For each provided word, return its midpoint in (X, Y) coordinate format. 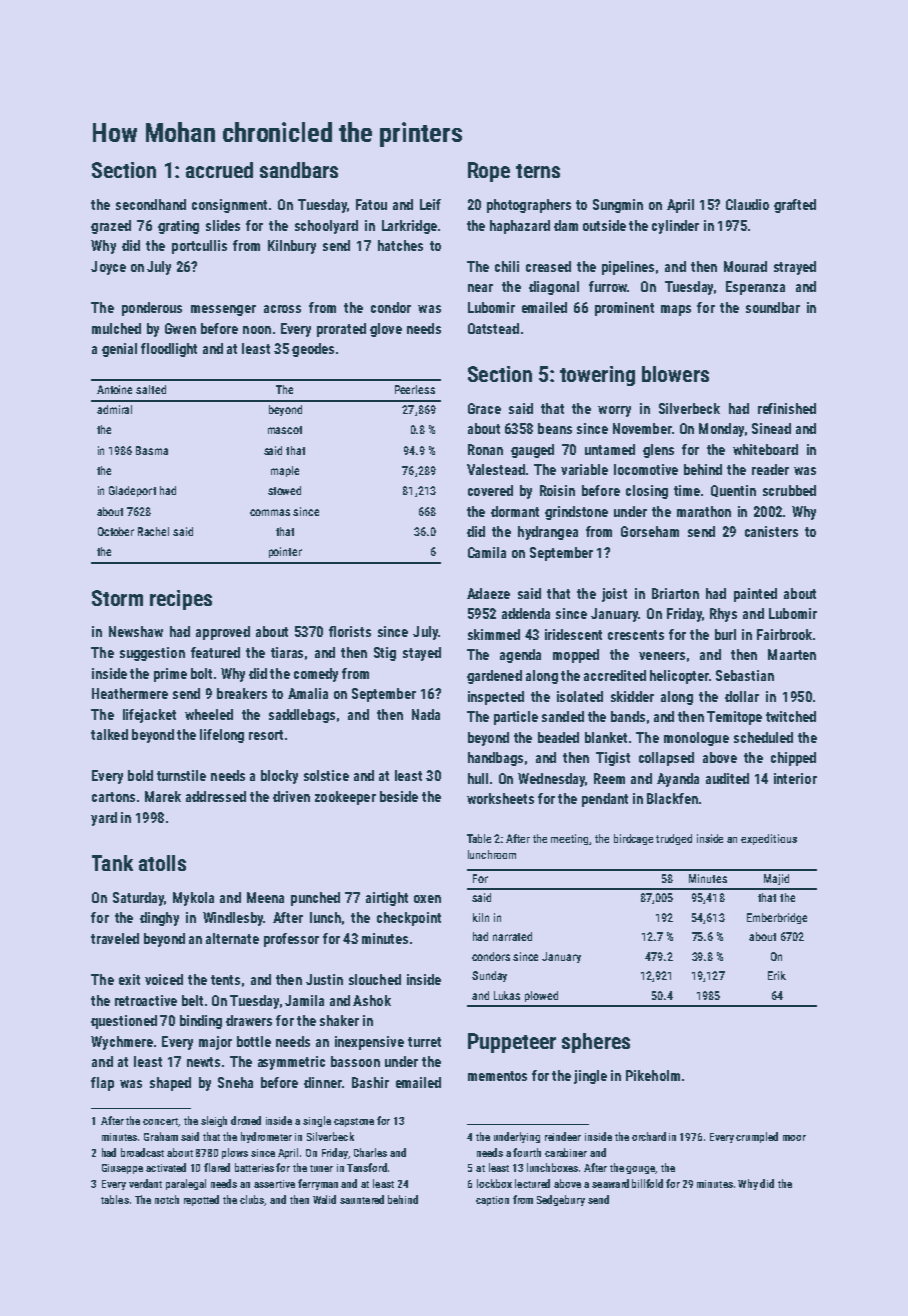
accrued (219, 170)
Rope (489, 172)
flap (102, 1084)
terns (538, 171)
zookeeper (345, 798)
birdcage (633, 839)
